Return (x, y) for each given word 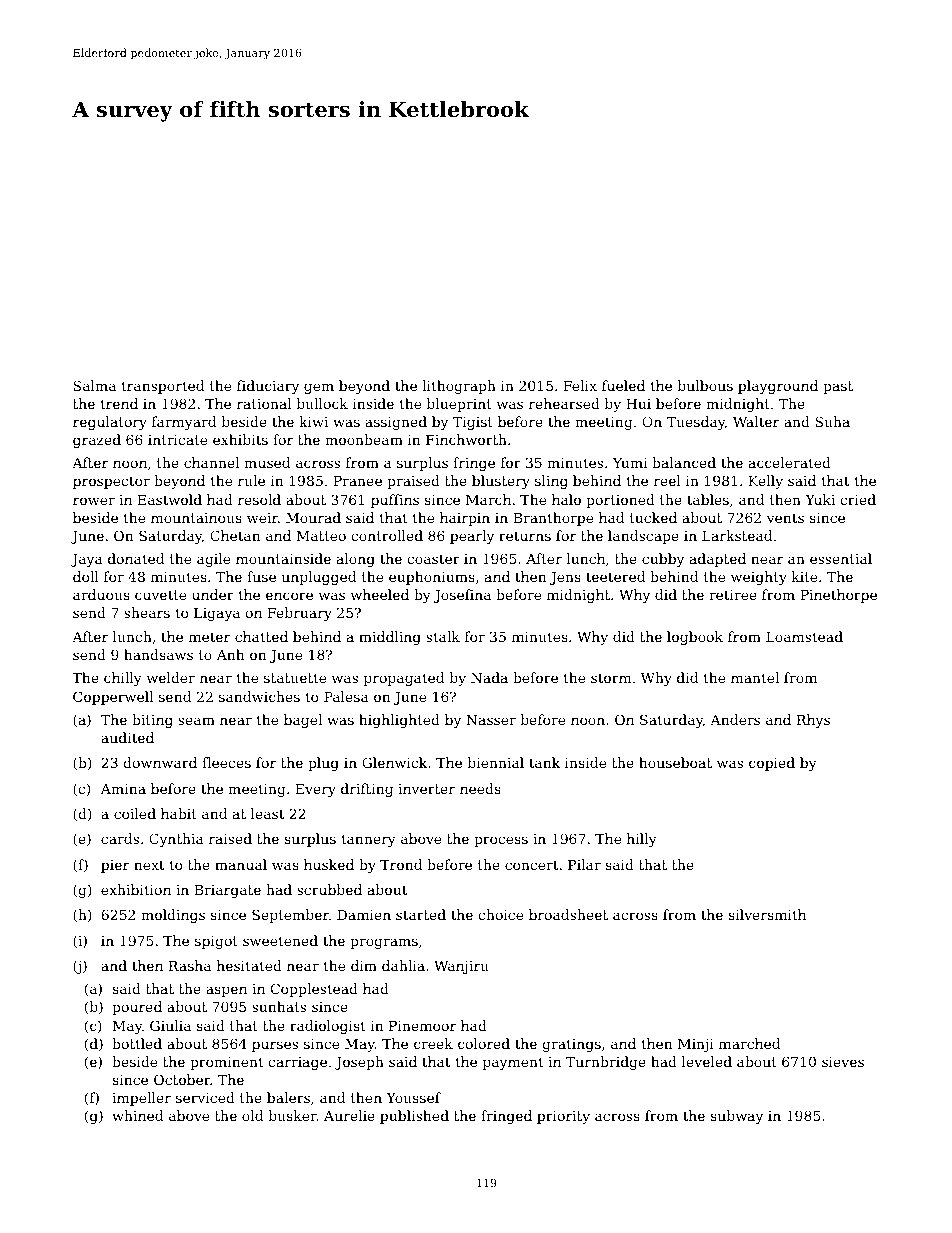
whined (137, 1115)
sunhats (279, 1006)
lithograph (459, 387)
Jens (565, 578)
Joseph (359, 1063)
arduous (101, 594)
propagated (404, 679)
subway (737, 1117)
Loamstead (804, 636)
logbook (695, 638)
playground (778, 387)
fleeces (226, 762)
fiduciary (268, 387)
